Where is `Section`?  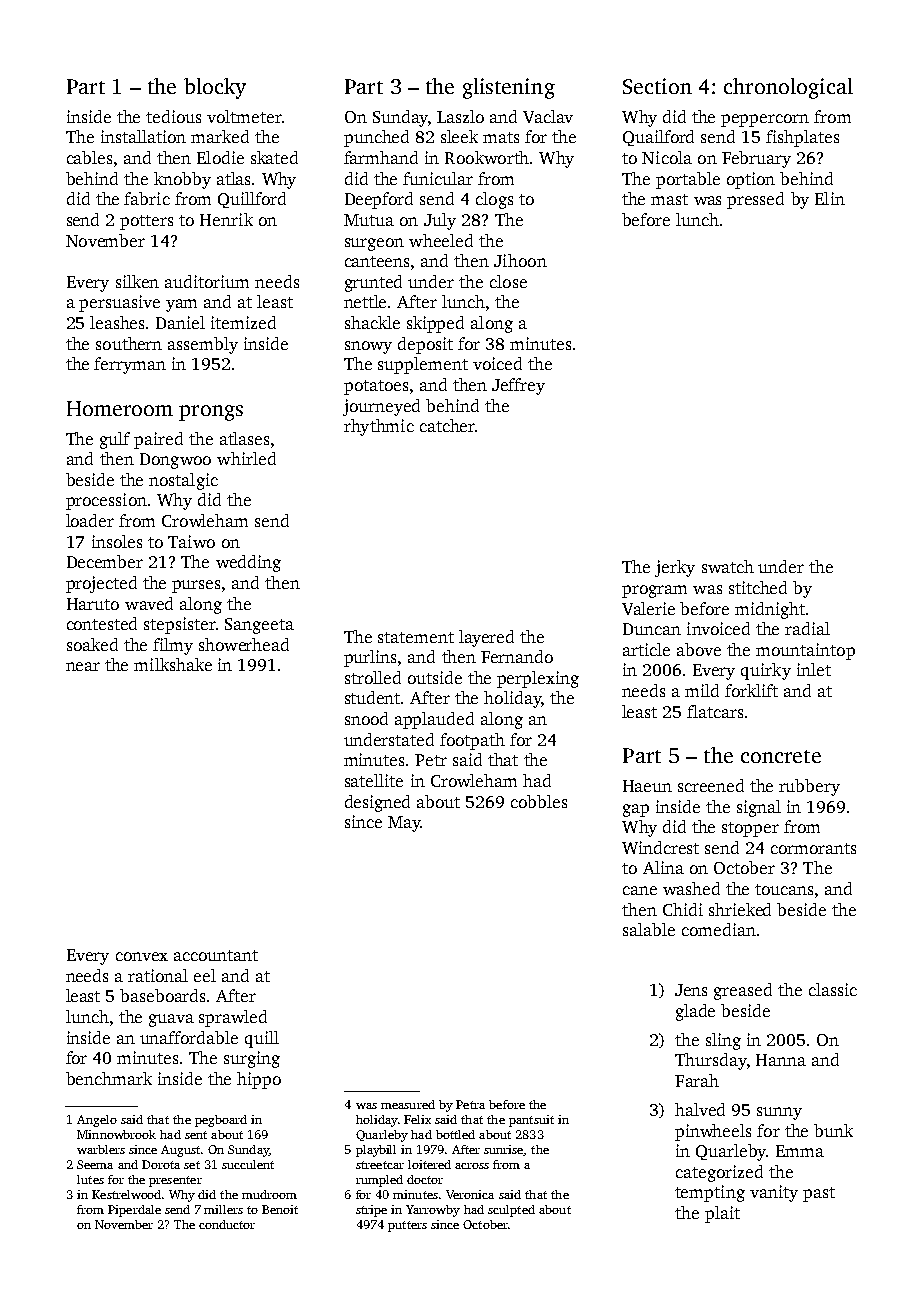 Section is located at coordinates (657, 86).
